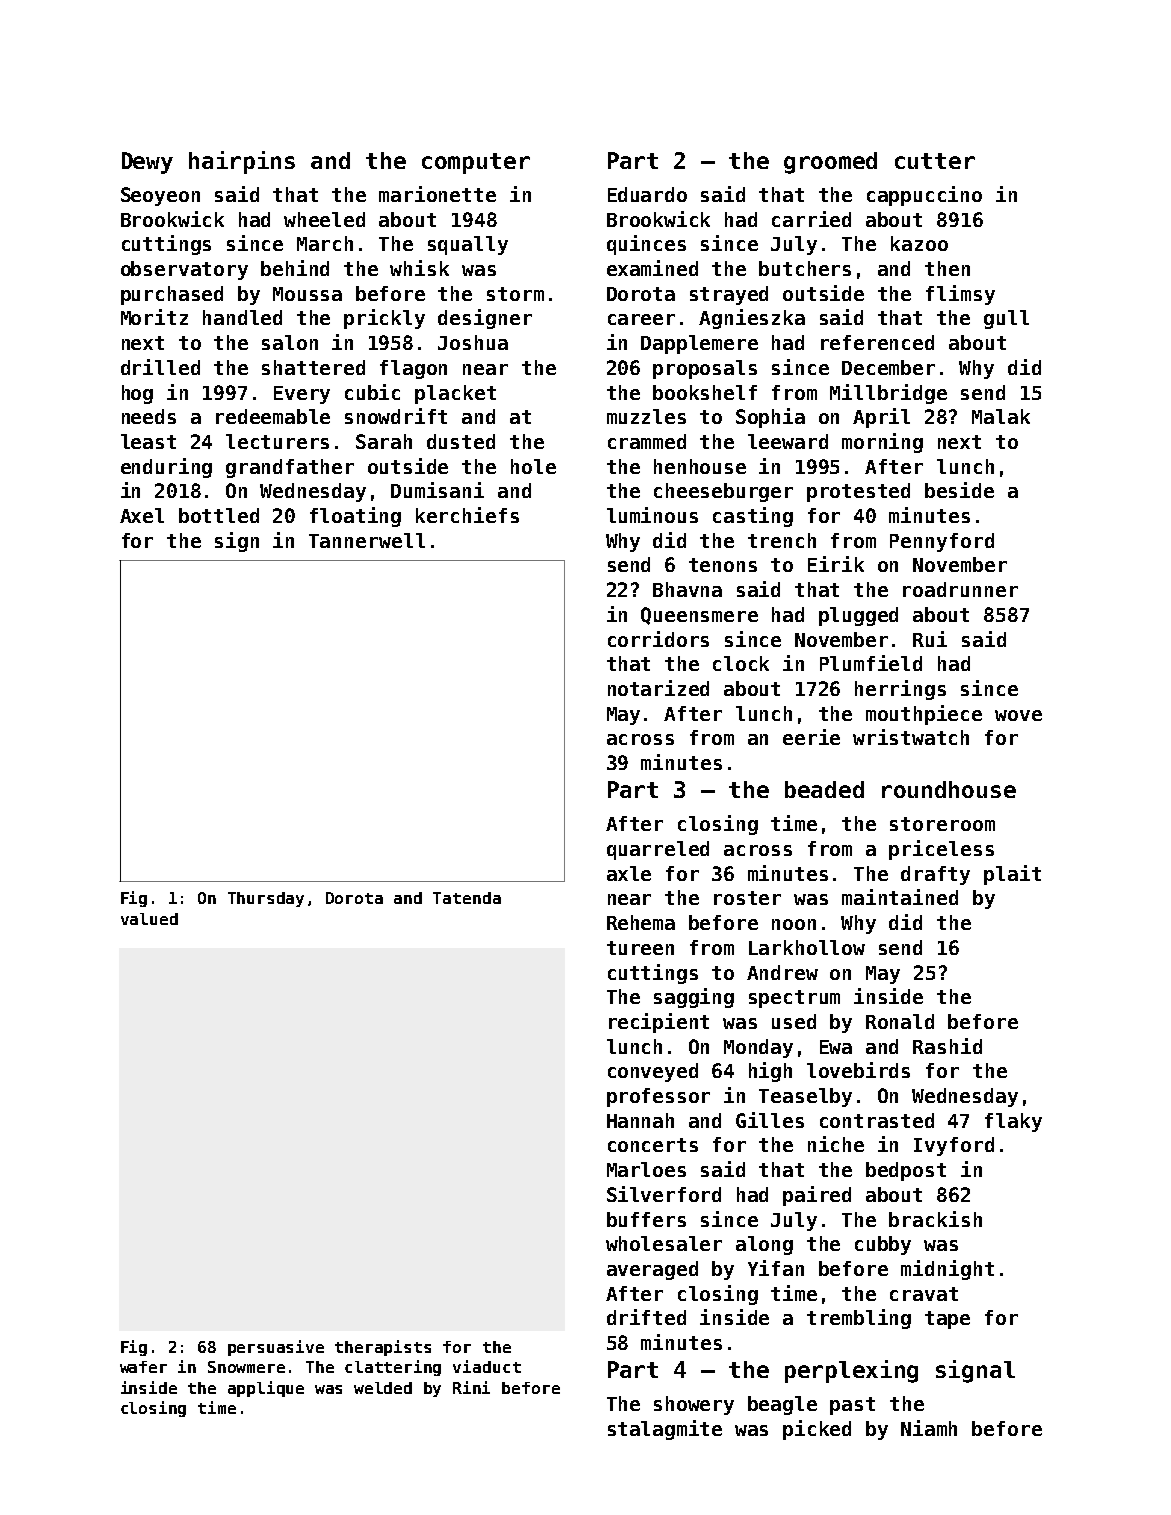  What do you see at coordinates (476, 163) in the document?
I see `computer` at bounding box center [476, 163].
